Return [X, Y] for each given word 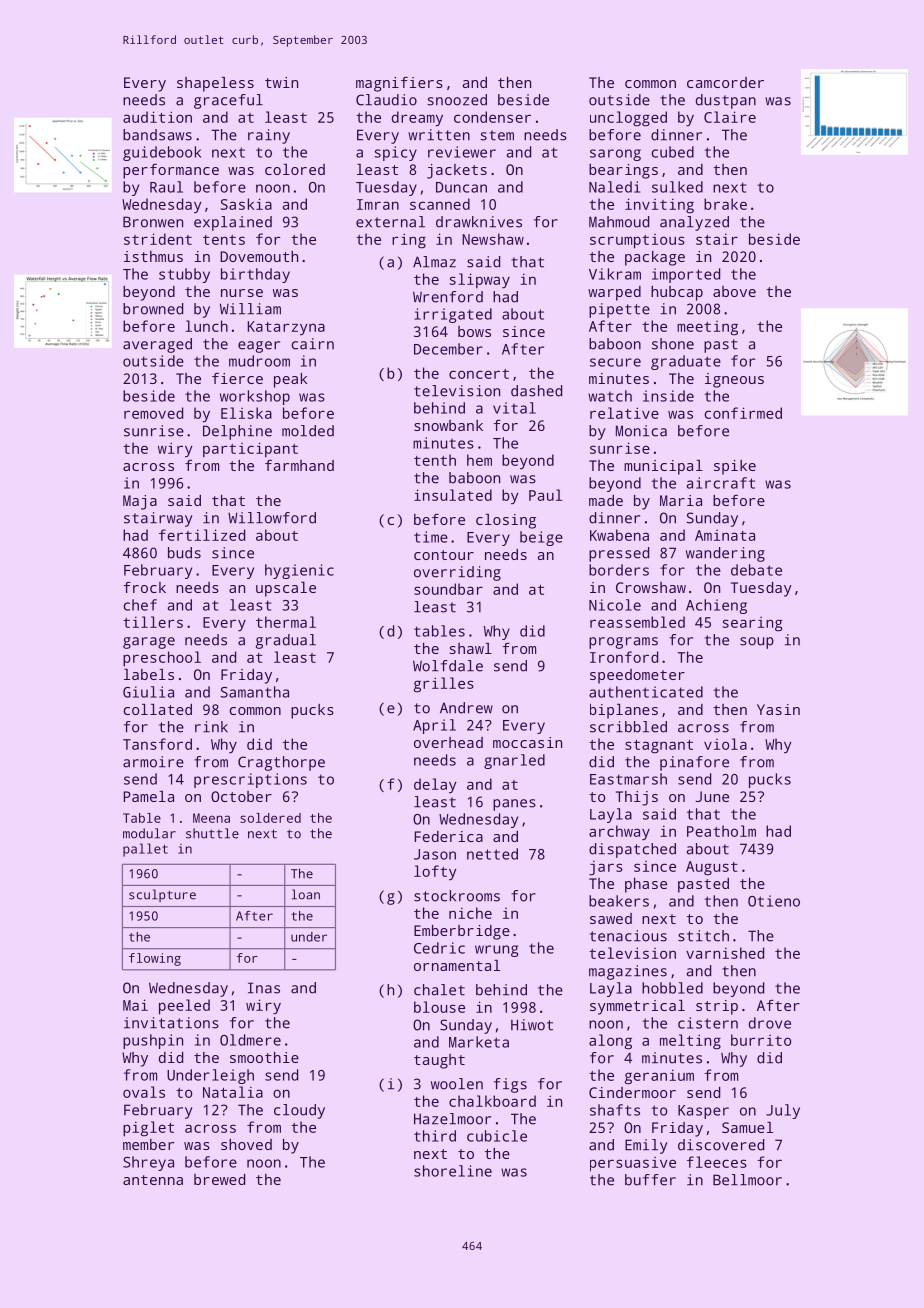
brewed [219, 1179]
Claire [730, 117]
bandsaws [157, 135]
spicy [395, 153]
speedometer [637, 676]
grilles [444, 685]
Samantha [255, 692]
